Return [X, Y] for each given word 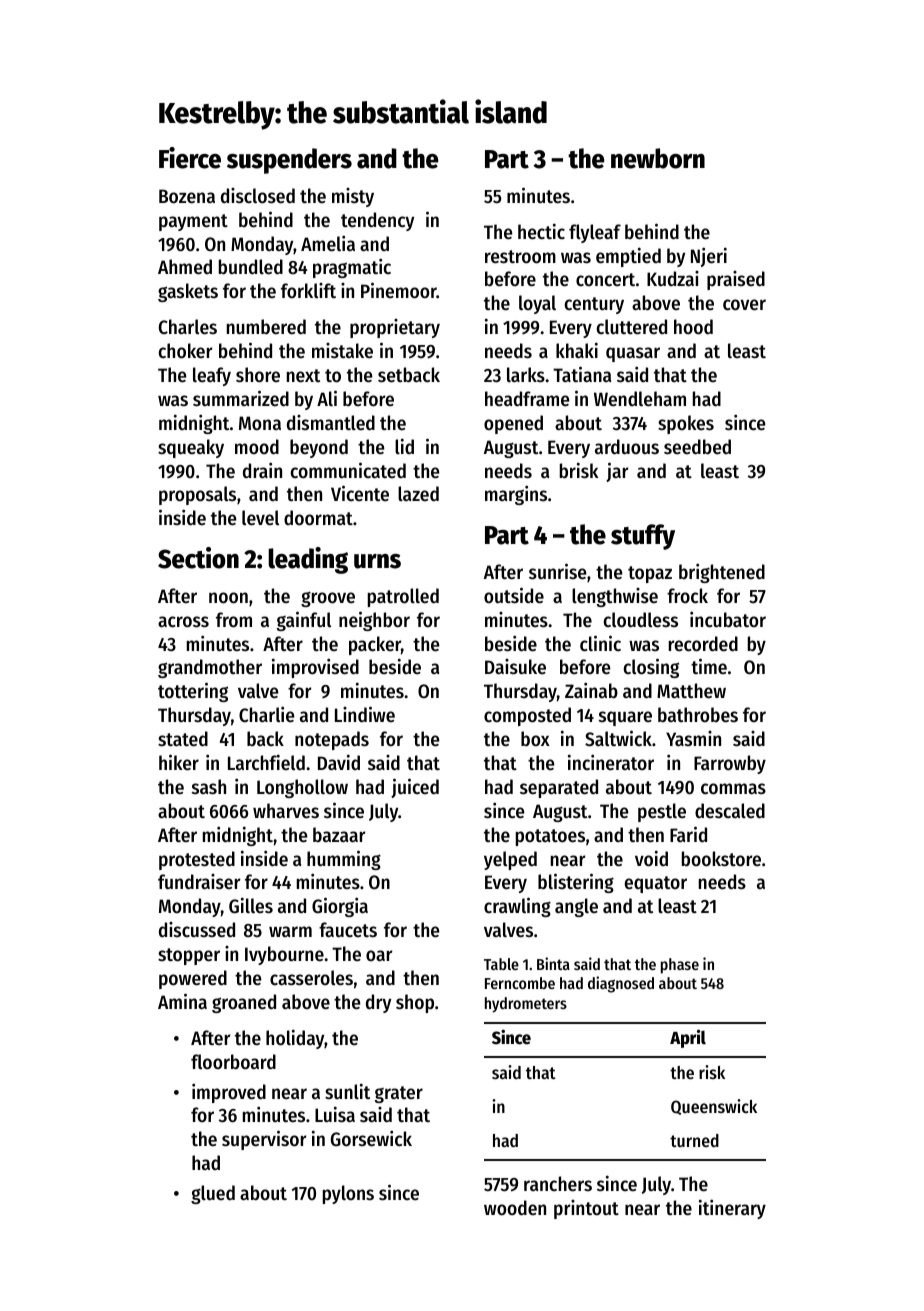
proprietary [395, 328]
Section [198, 558]
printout [586, 1209]
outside [514, 595]
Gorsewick [371, 1138]
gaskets [188, 292]
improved [229, 1093]
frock [687, 596]
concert [605, 280]
